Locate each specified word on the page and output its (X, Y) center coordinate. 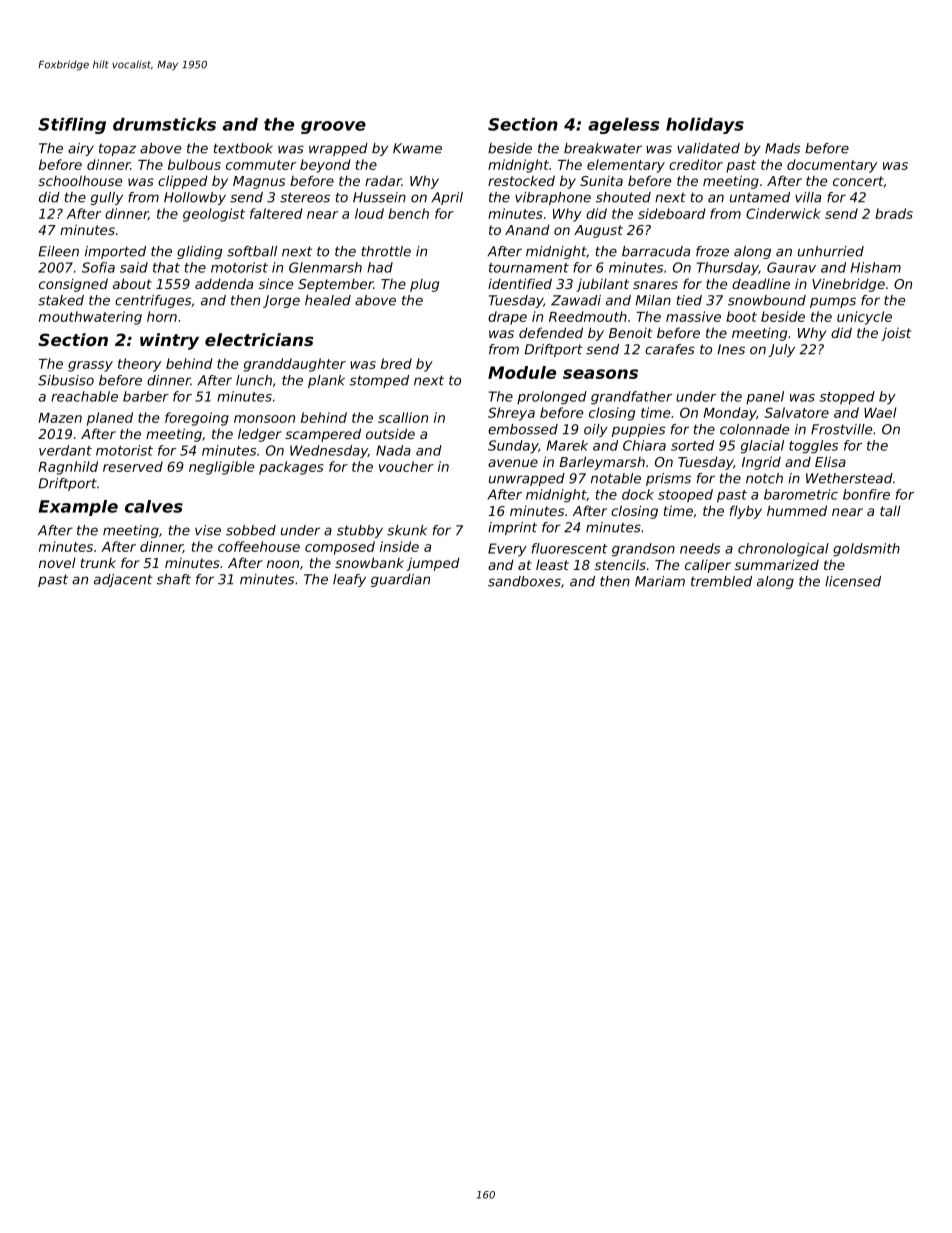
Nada (393, 450)
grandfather (631, 398)
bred (396, 363)
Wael (880, 412)
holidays (705, 126)
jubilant (602, 285)
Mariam (660, 581)
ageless (623, 126)
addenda (224, 283)
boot (741, 316)
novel (57, 562)
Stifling (72, 126)
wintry (169, 341)
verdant (65, 450)
